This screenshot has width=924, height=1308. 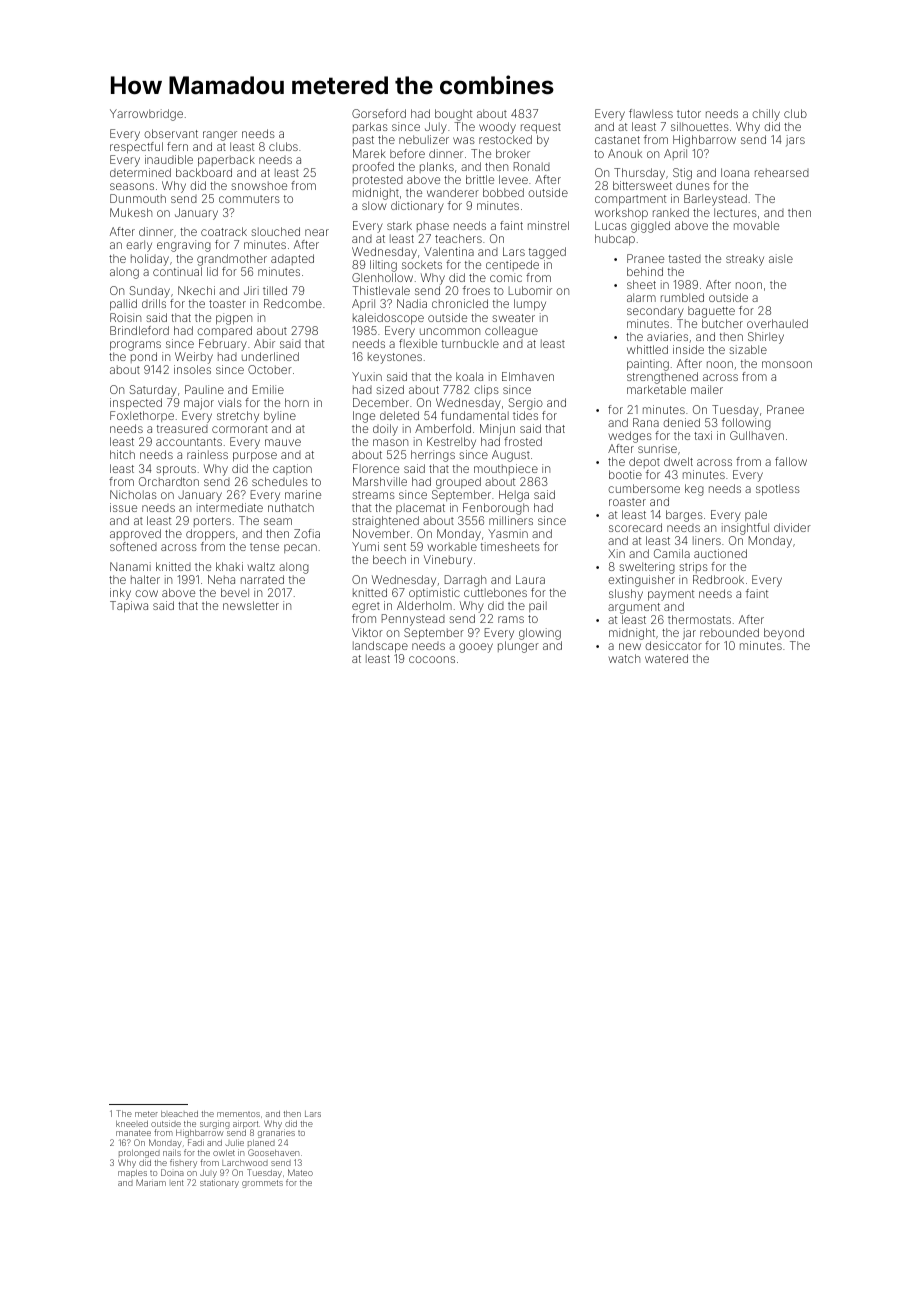 What do you see at coordinates (413, 620) in the screenshot?
I see `Pennystead` at bounding box center [413, 620].
